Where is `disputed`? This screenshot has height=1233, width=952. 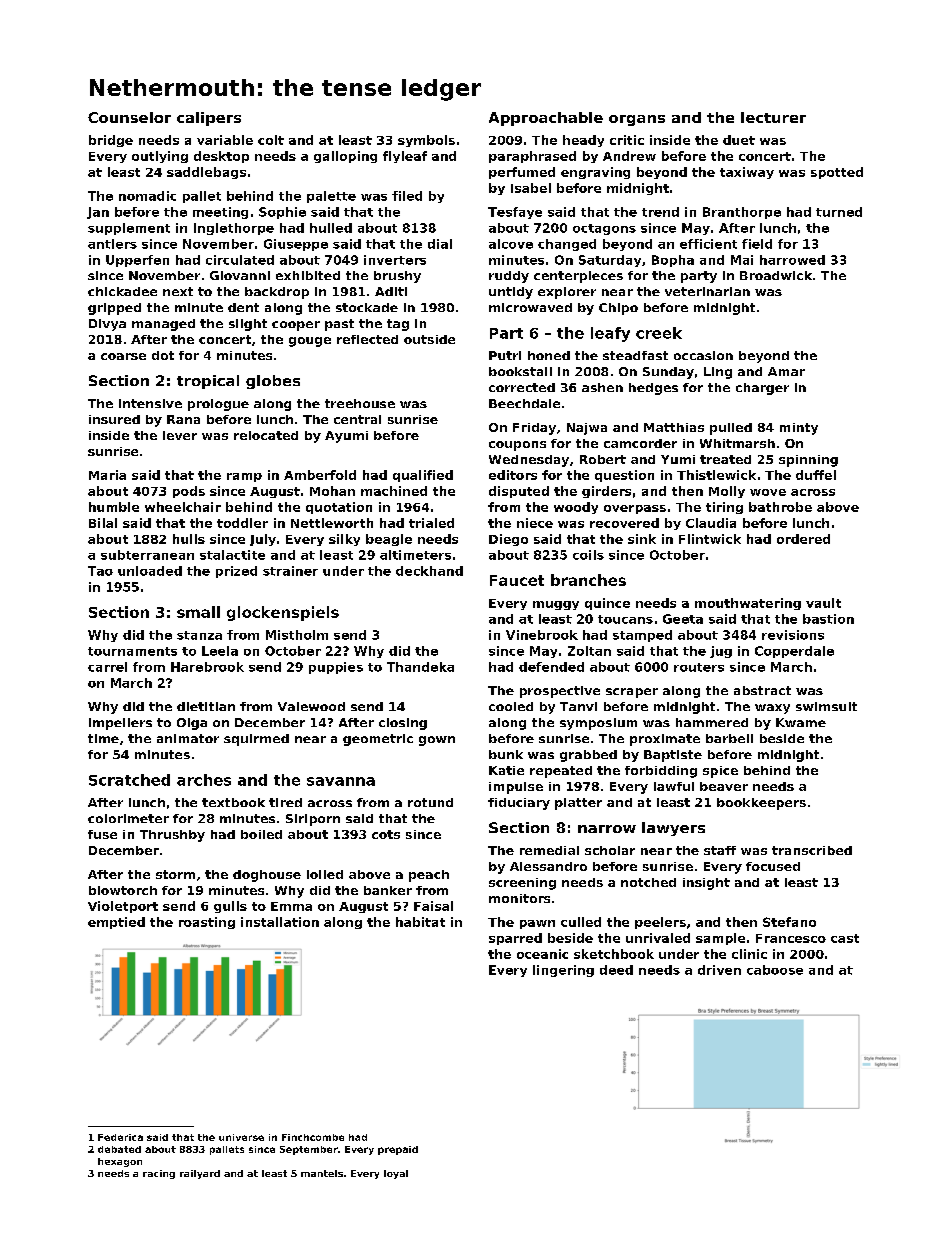 disputed is located at coordinates (519, 492).
